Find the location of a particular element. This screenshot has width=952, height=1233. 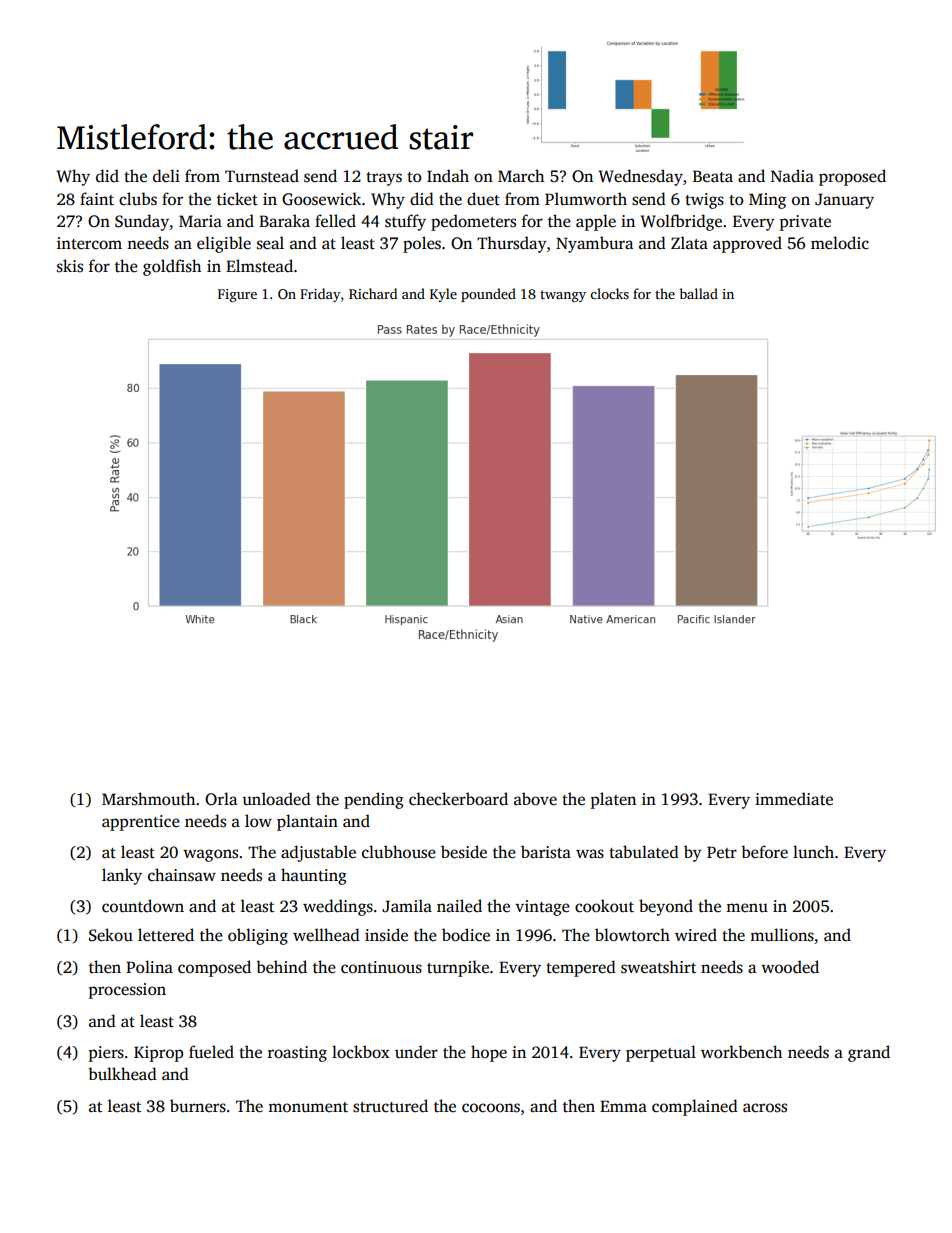

deli is located at coordinates (166, 175).
